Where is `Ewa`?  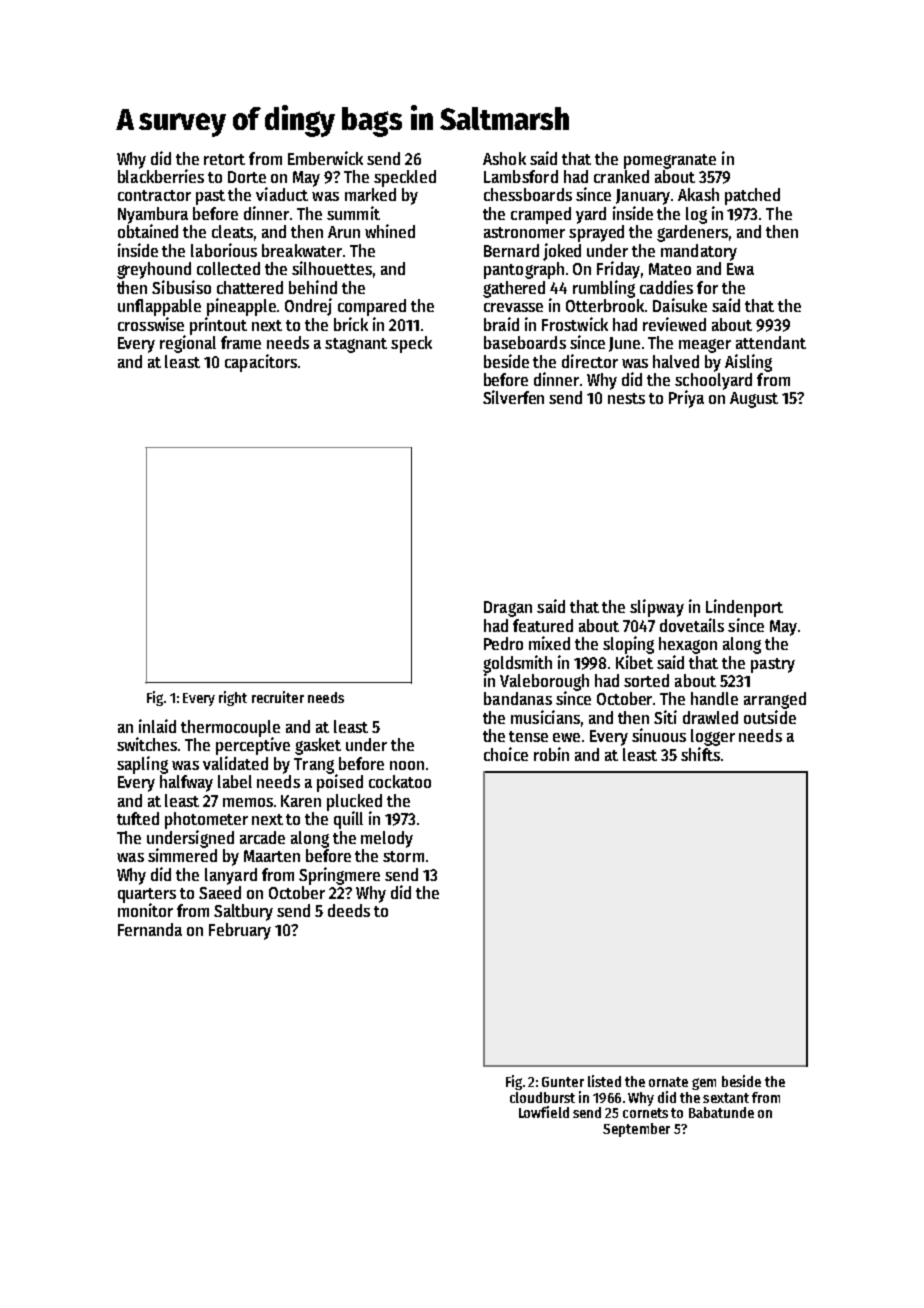
Ewa is located at coordinates (740, 269).
